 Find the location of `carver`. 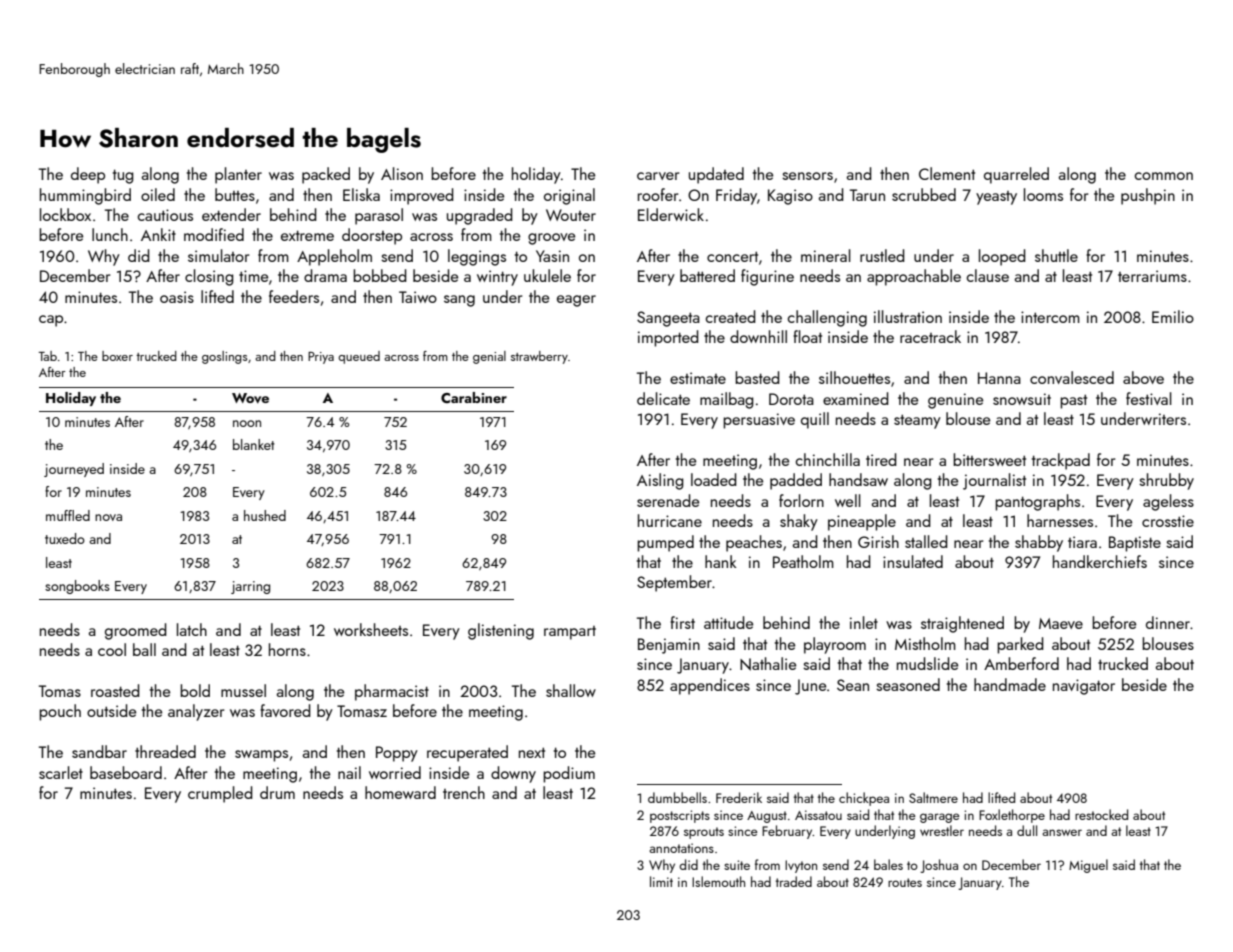

carver is located at coordinates (658, 176).
